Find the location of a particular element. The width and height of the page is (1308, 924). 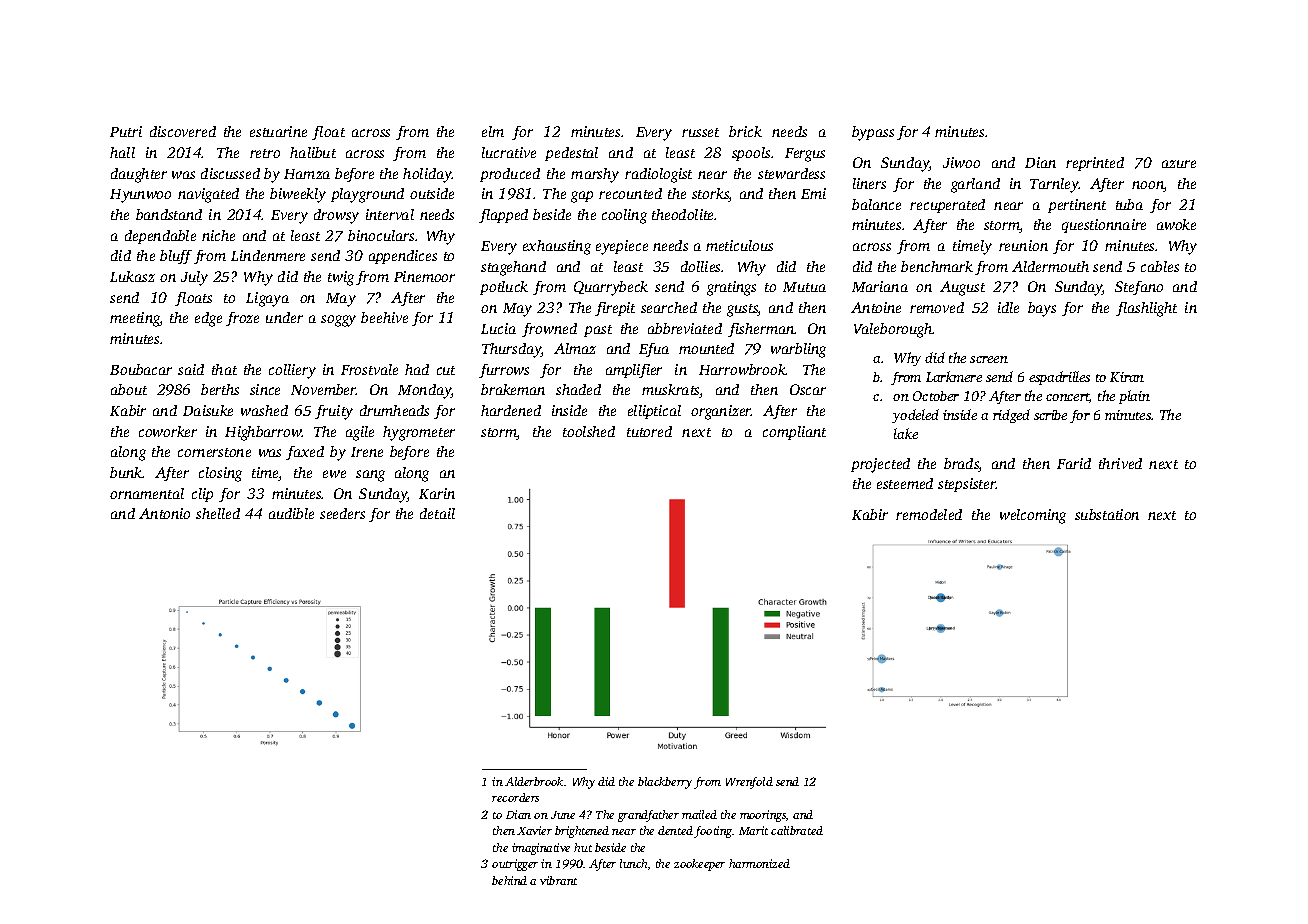

bypass is located at coordinates (873, 133).
